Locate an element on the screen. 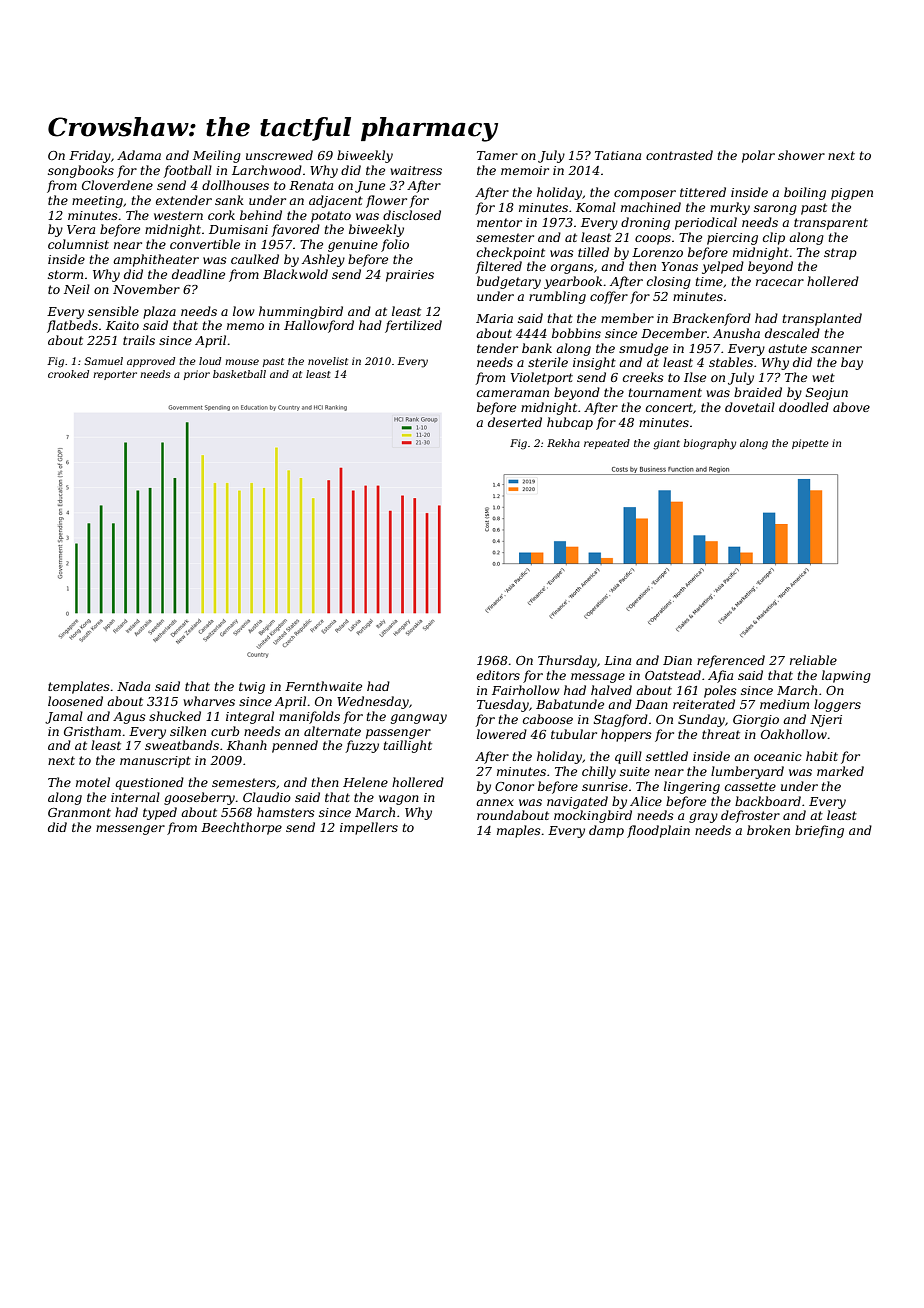 This screenshot has height=1308, width=924. templates is located at coordinates (79, 687).
